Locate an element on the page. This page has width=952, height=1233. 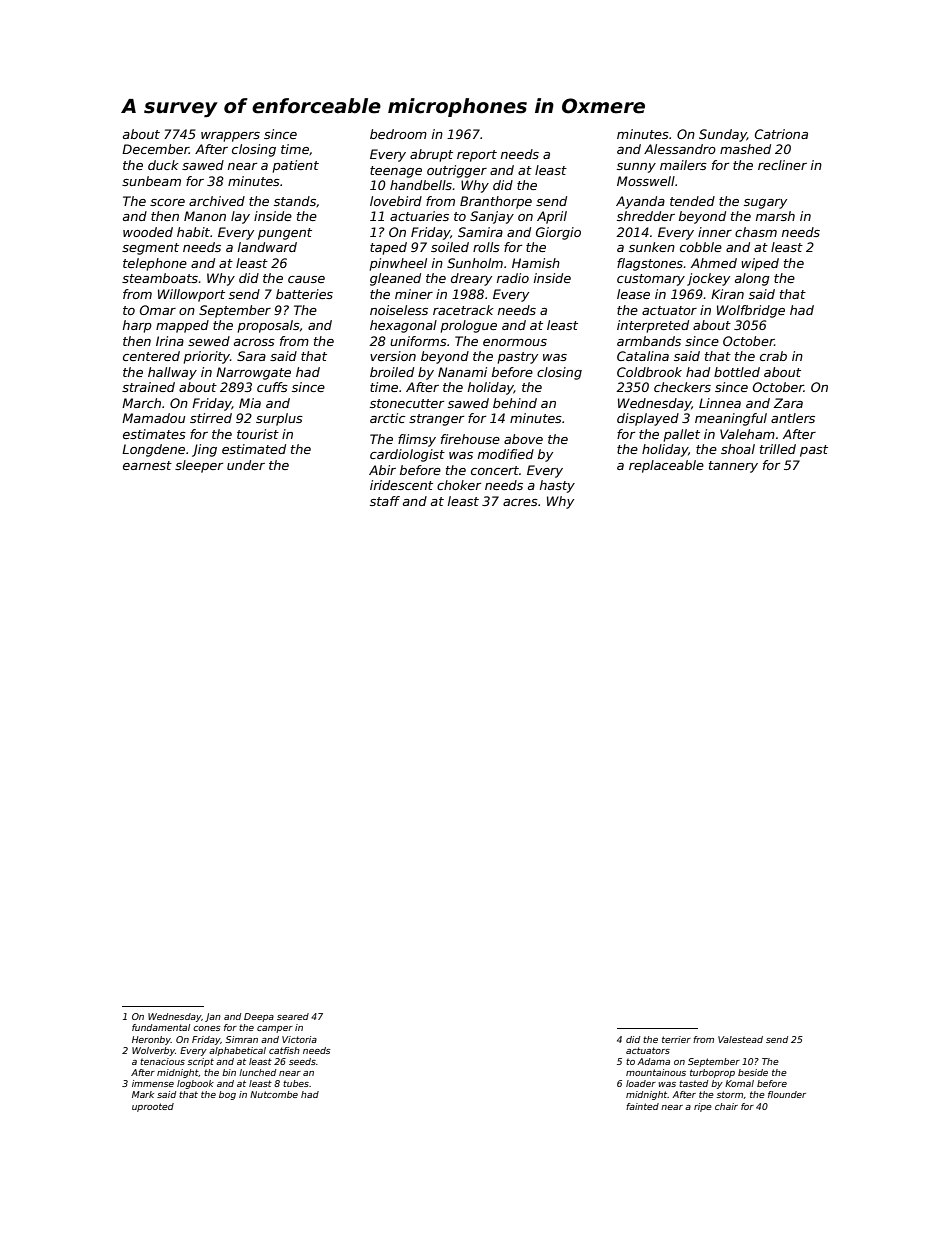
radio is located at coordinates (513, 278).
